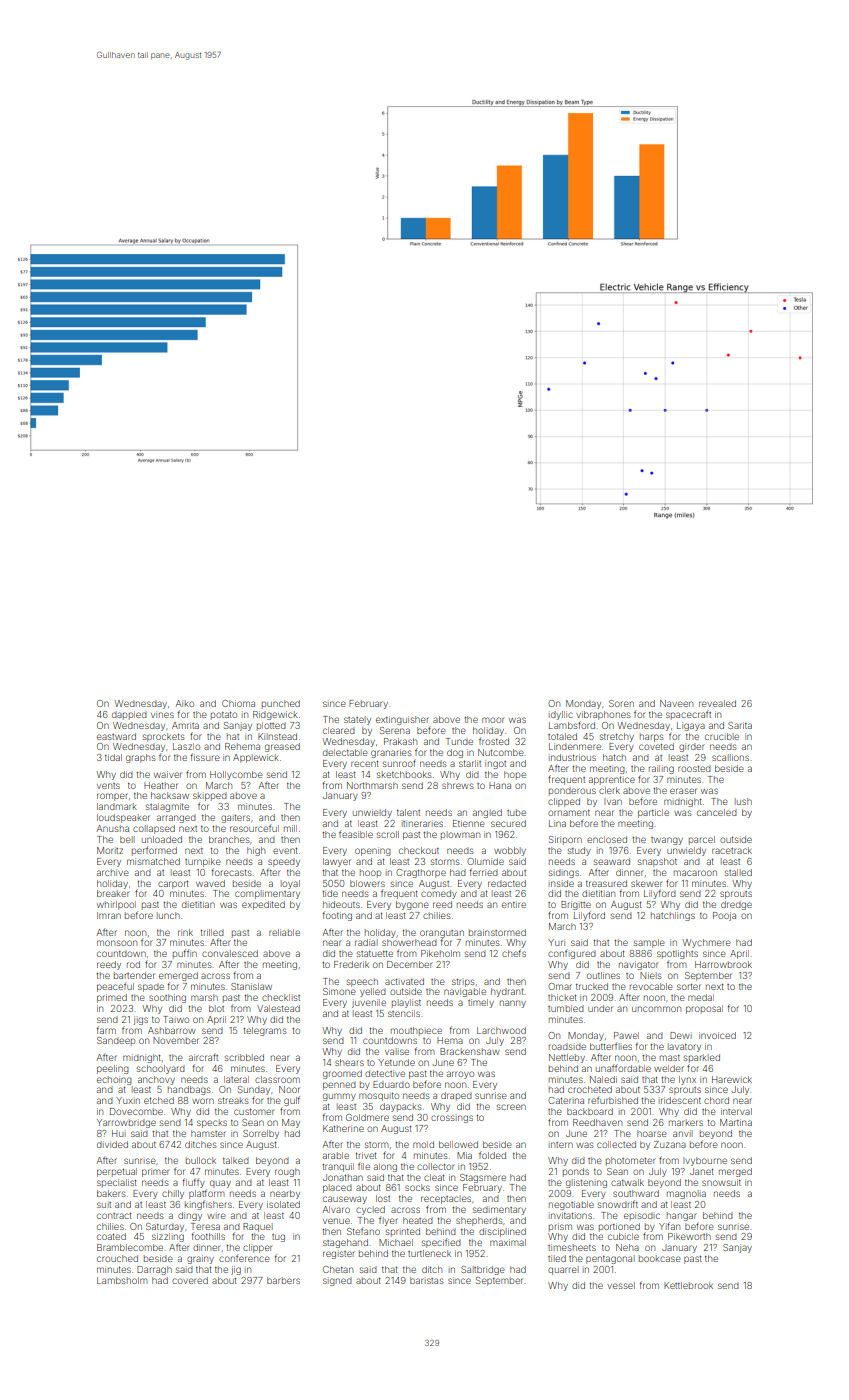 The width and height of the document is (849, 1400). What do you see at coordinates (337, 916) in the document?
I see `footing` at bounding box center [337, 916].
